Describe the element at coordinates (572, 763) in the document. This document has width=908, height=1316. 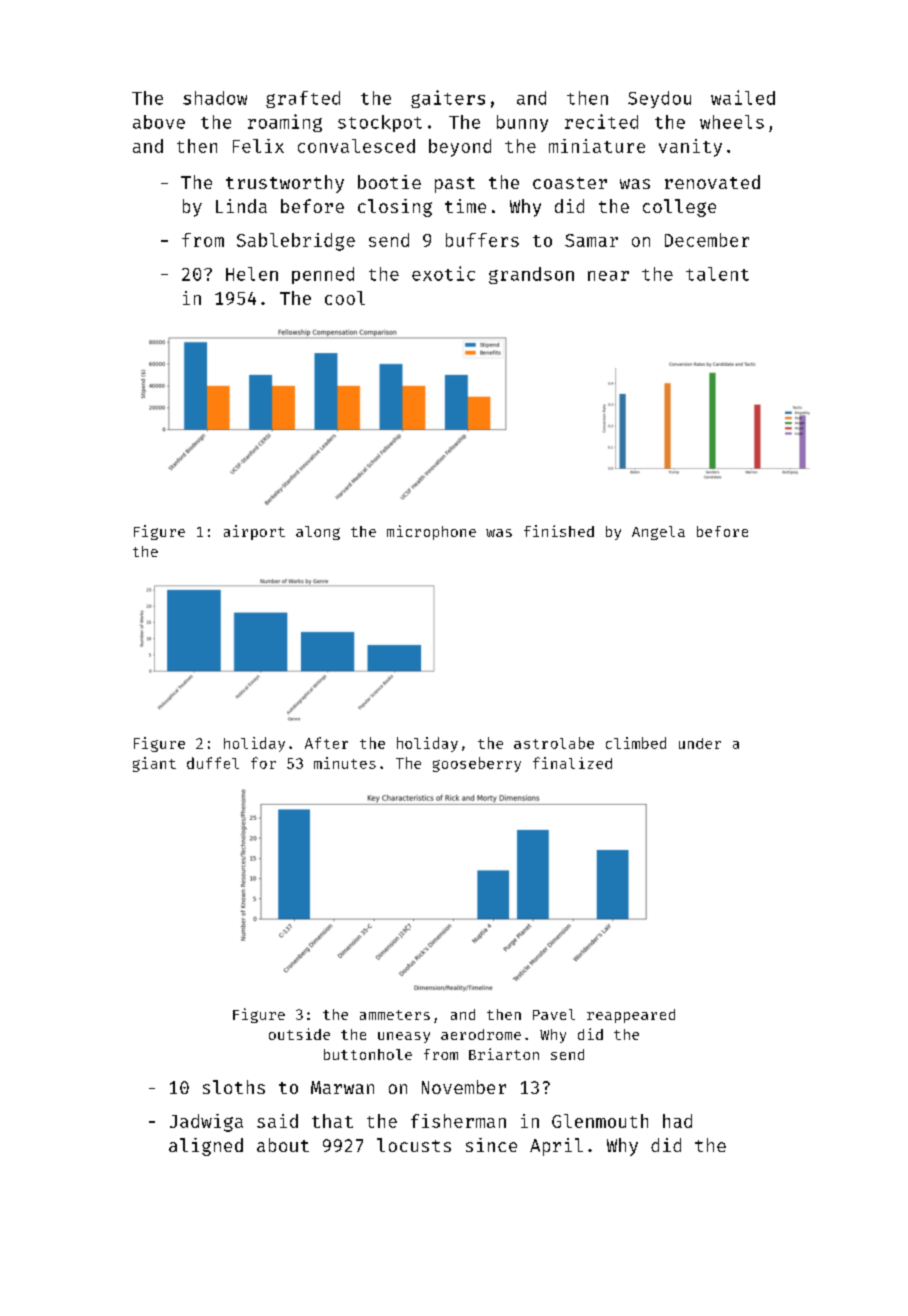
I see `finalized` at that location.
